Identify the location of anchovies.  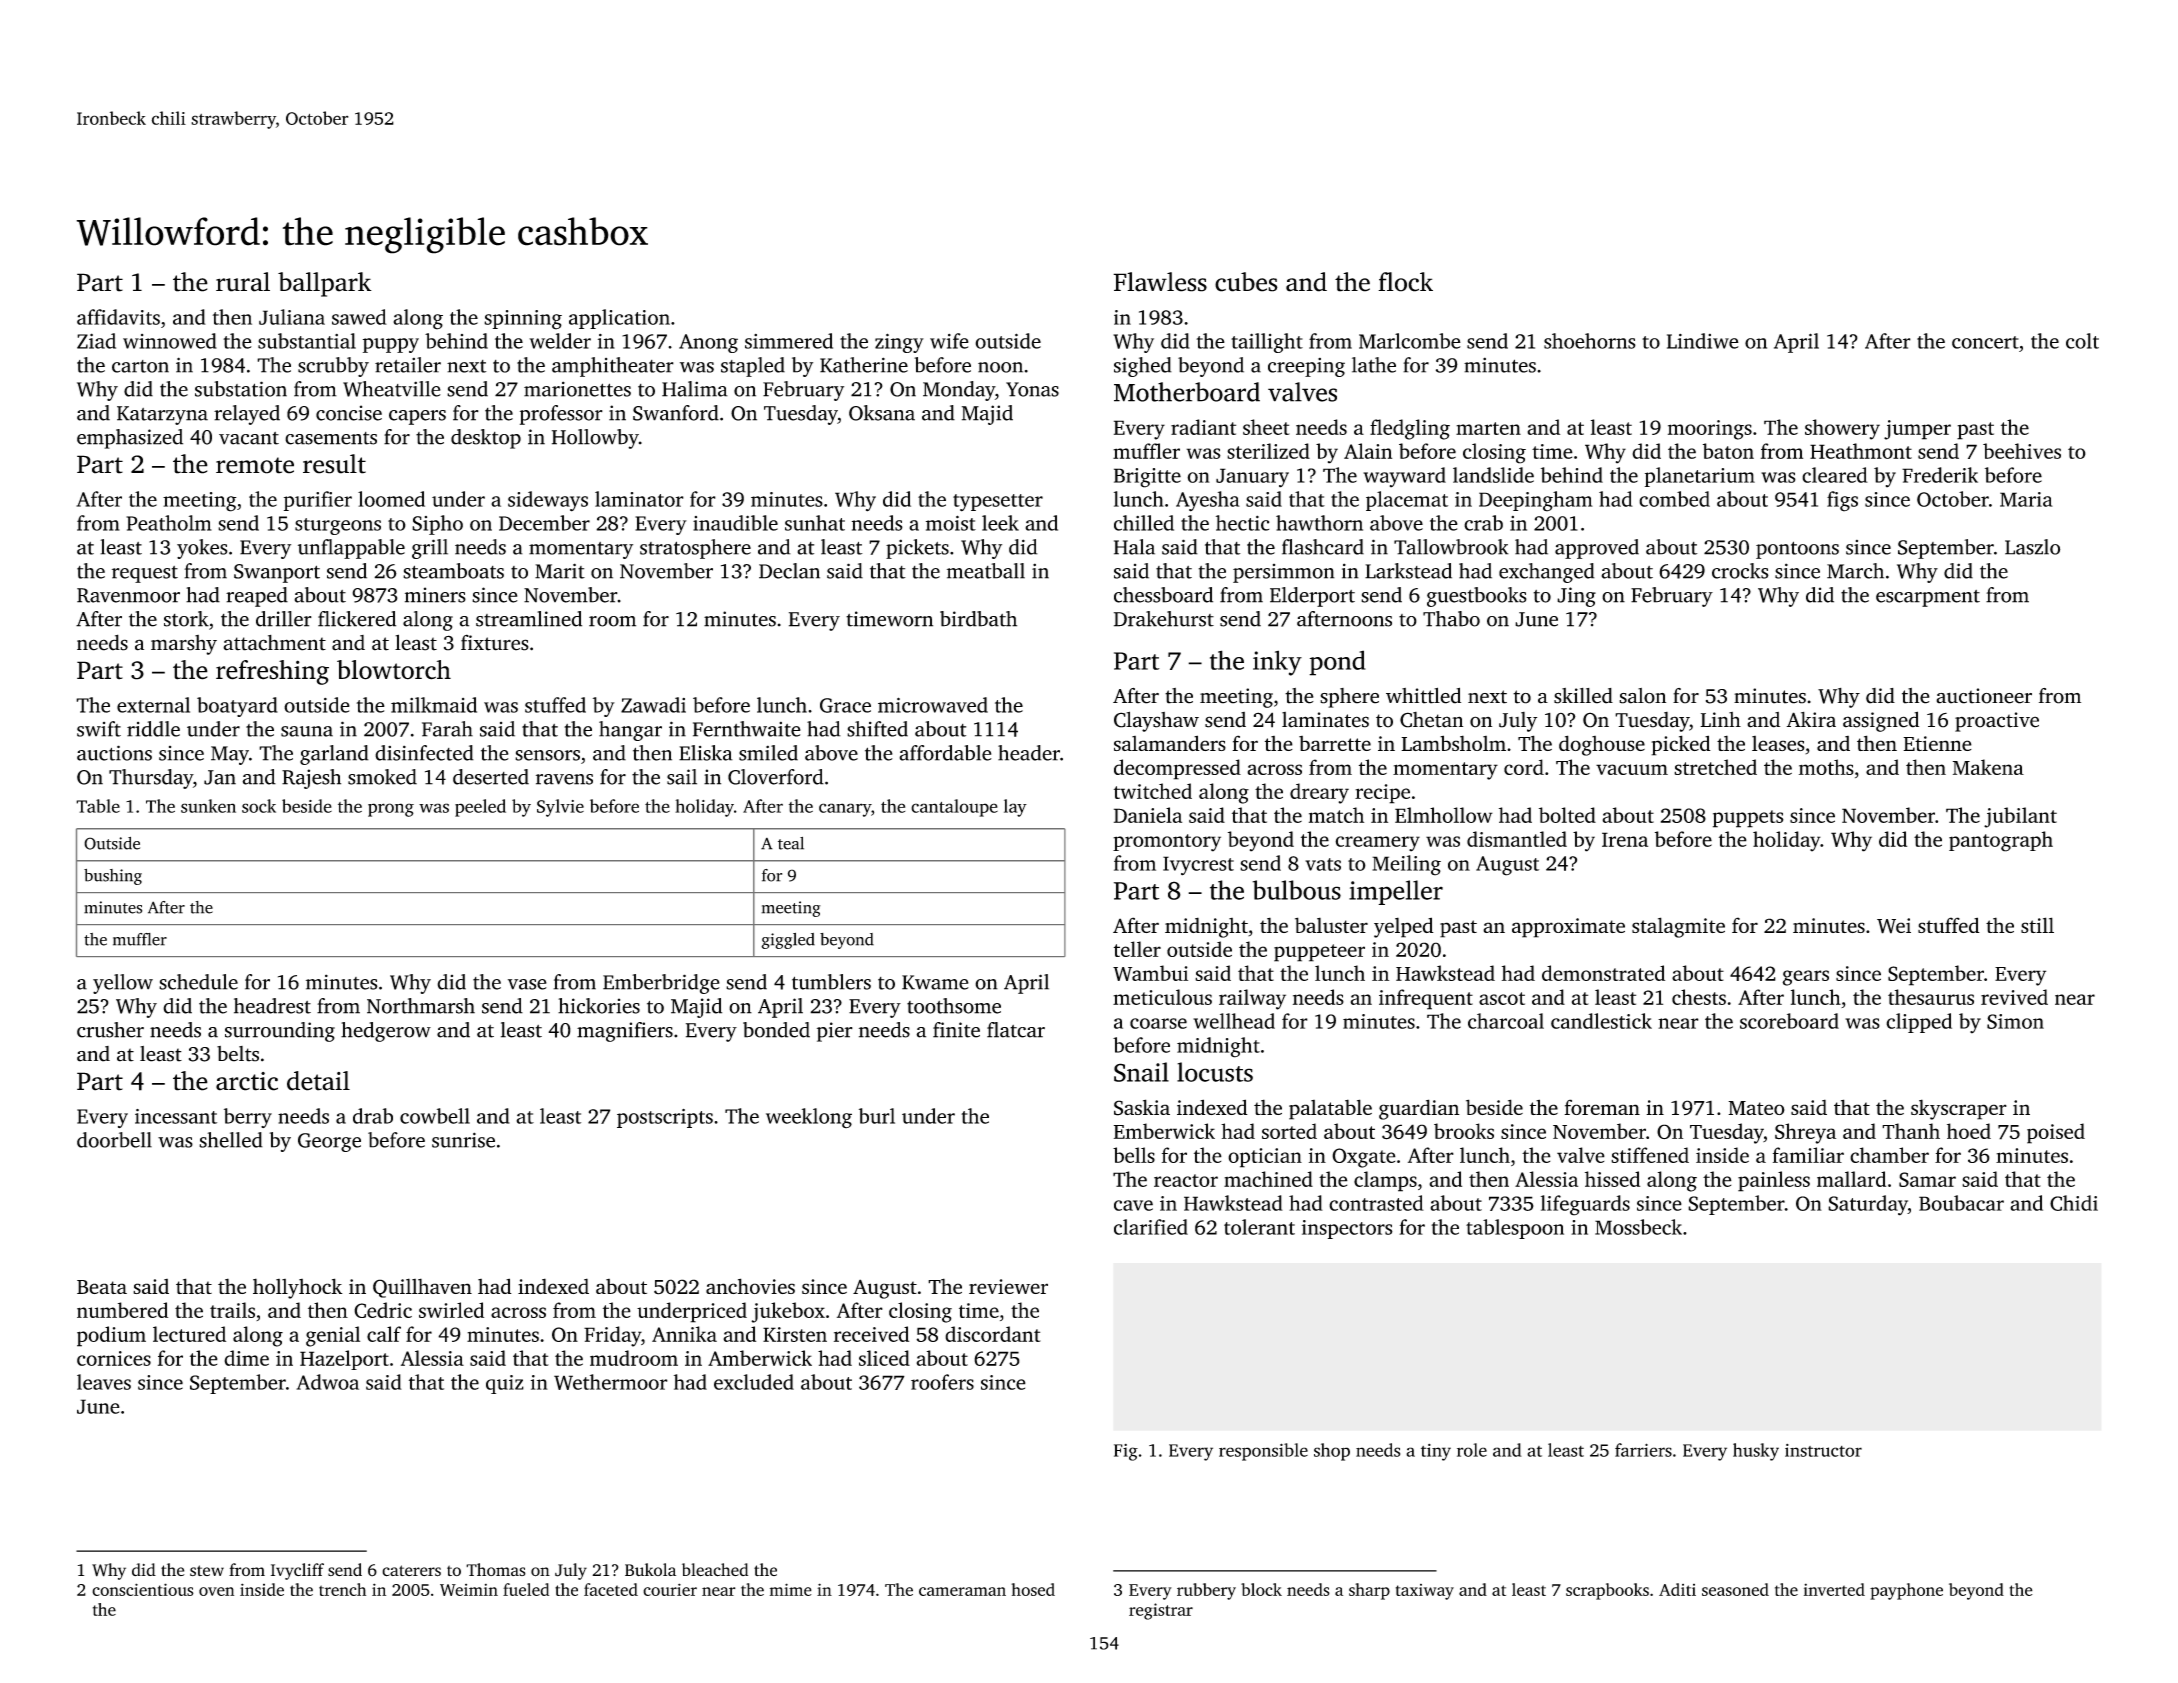
(750, 1286).
